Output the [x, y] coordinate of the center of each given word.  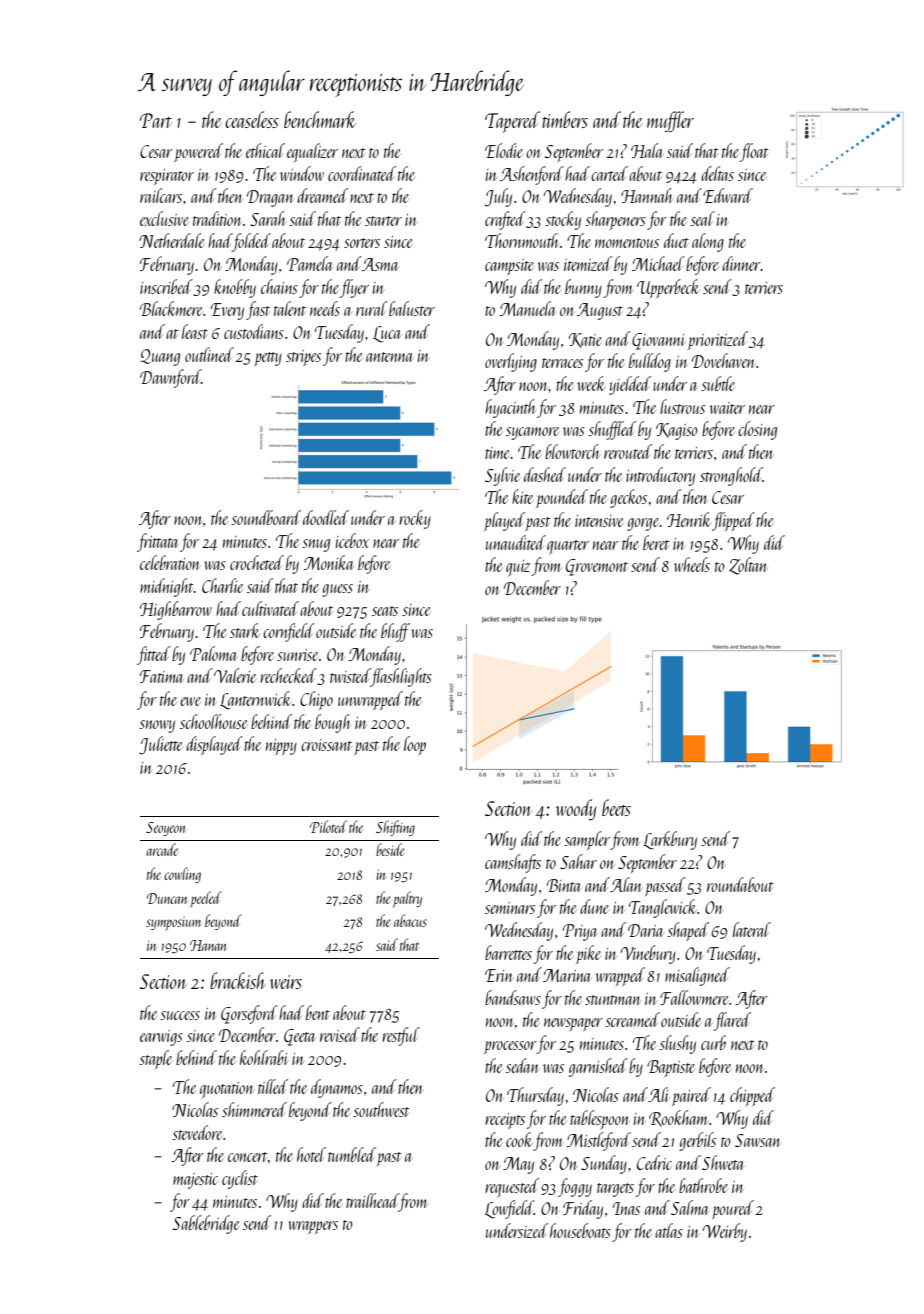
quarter [568, 547]
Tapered [512, 122]
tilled [273, 1086]
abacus [410, 920]
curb [713, 1042]
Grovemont [597, 567]
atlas [669, 1230]
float [754, 152]
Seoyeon [165, 829]
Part [156, 120]
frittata [158, 542]
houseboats [580, 1230]
